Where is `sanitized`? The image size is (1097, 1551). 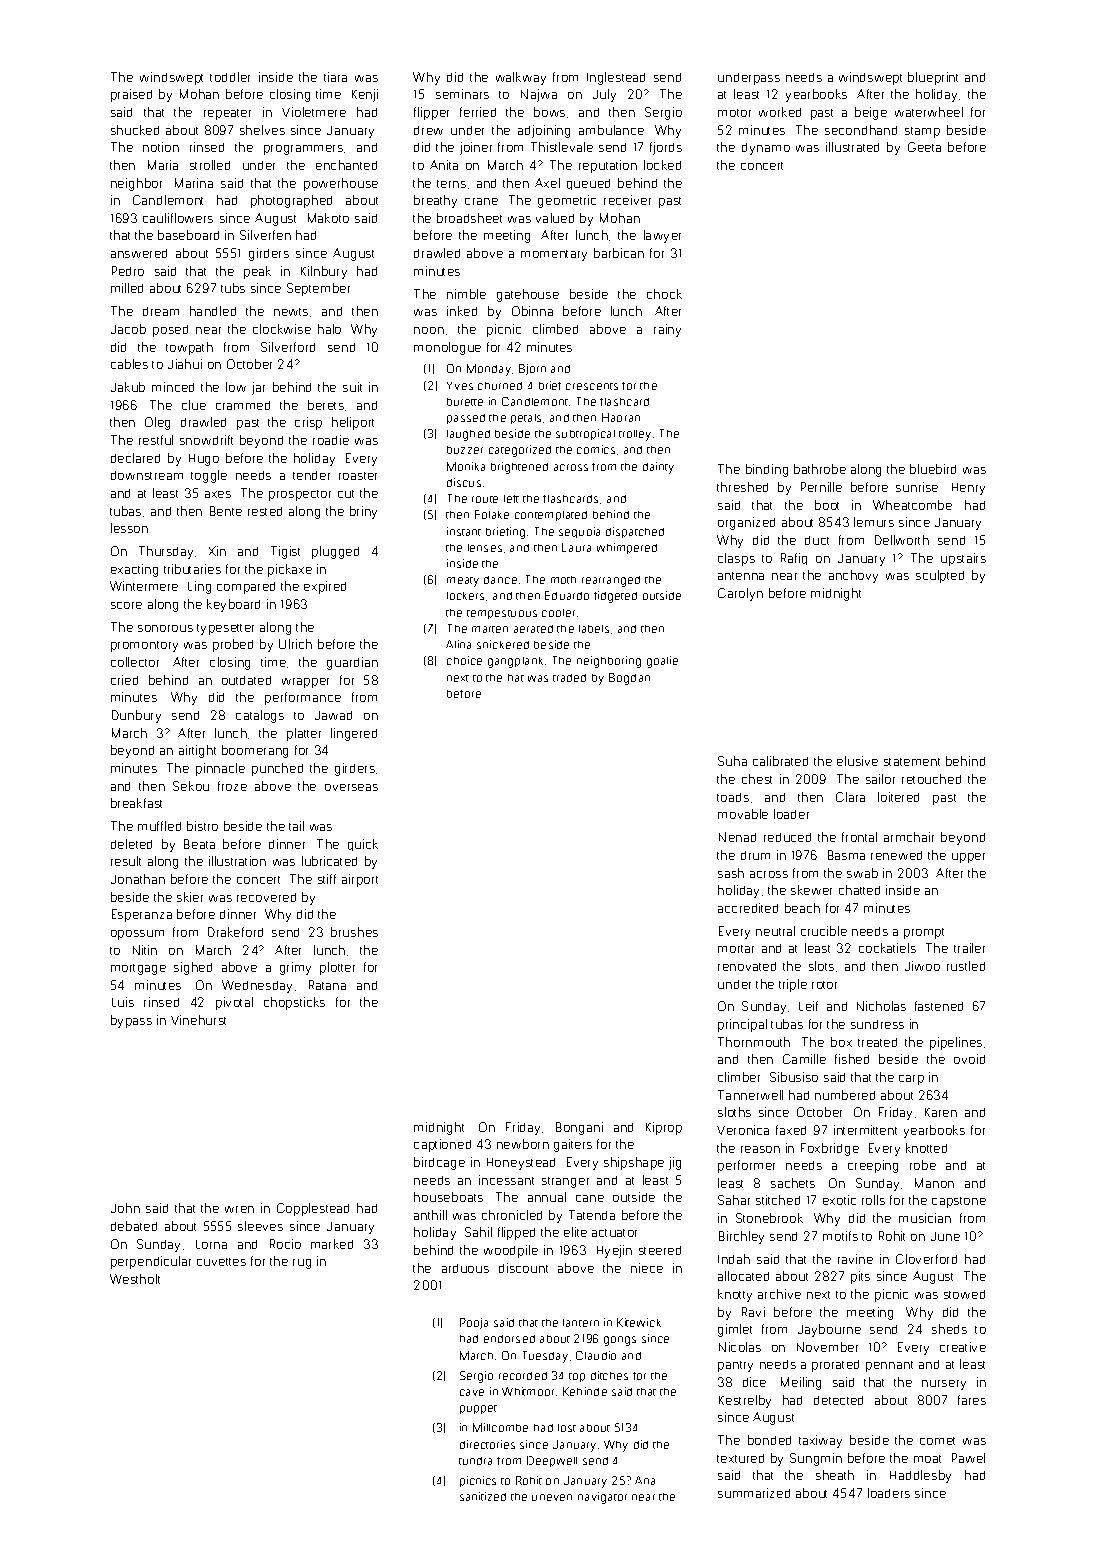
sanitized is located at coordinates (483, 1496).
